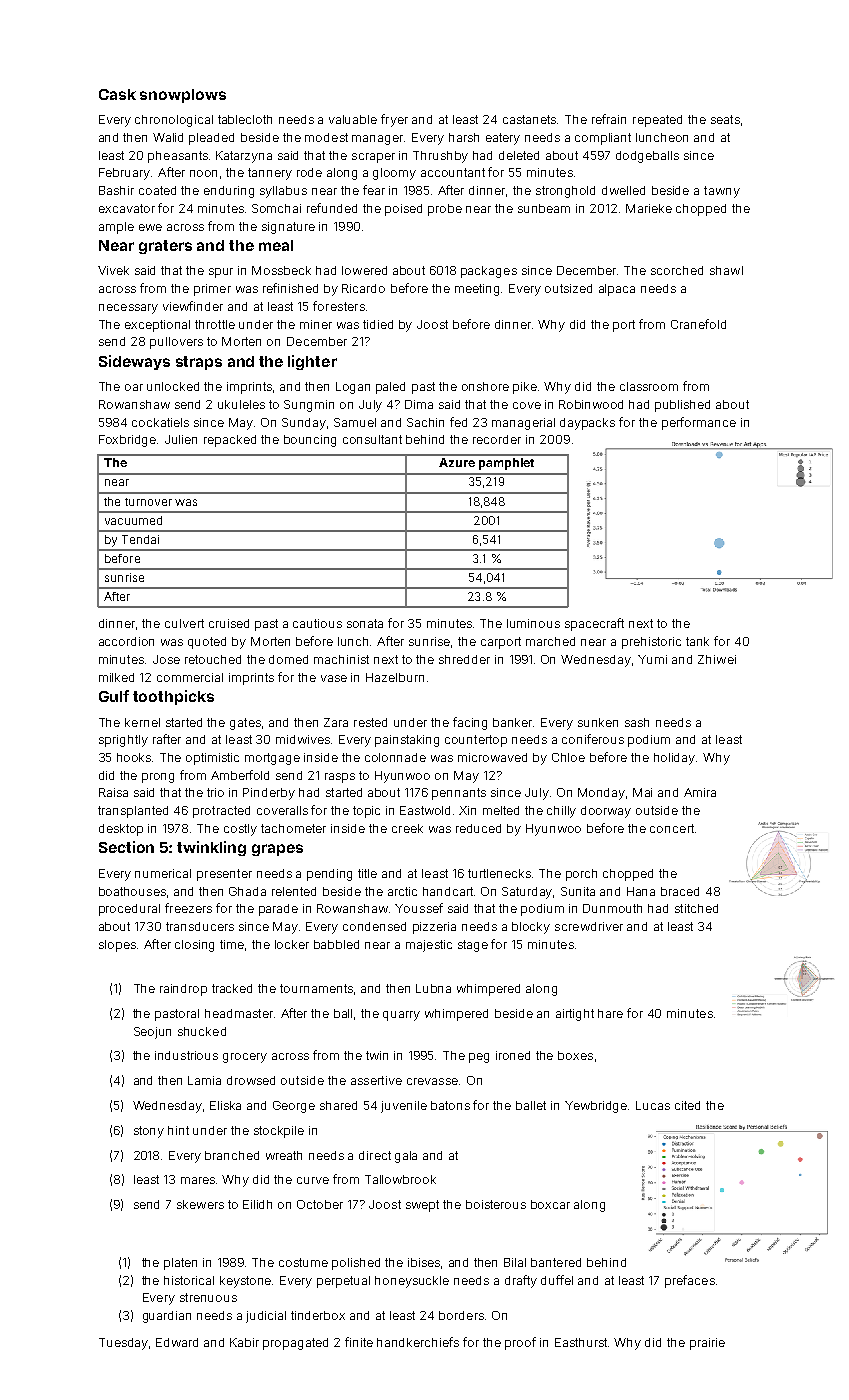 This screenshot has height=1400, width=849. I want to click on harsh, so click(464, 137).
